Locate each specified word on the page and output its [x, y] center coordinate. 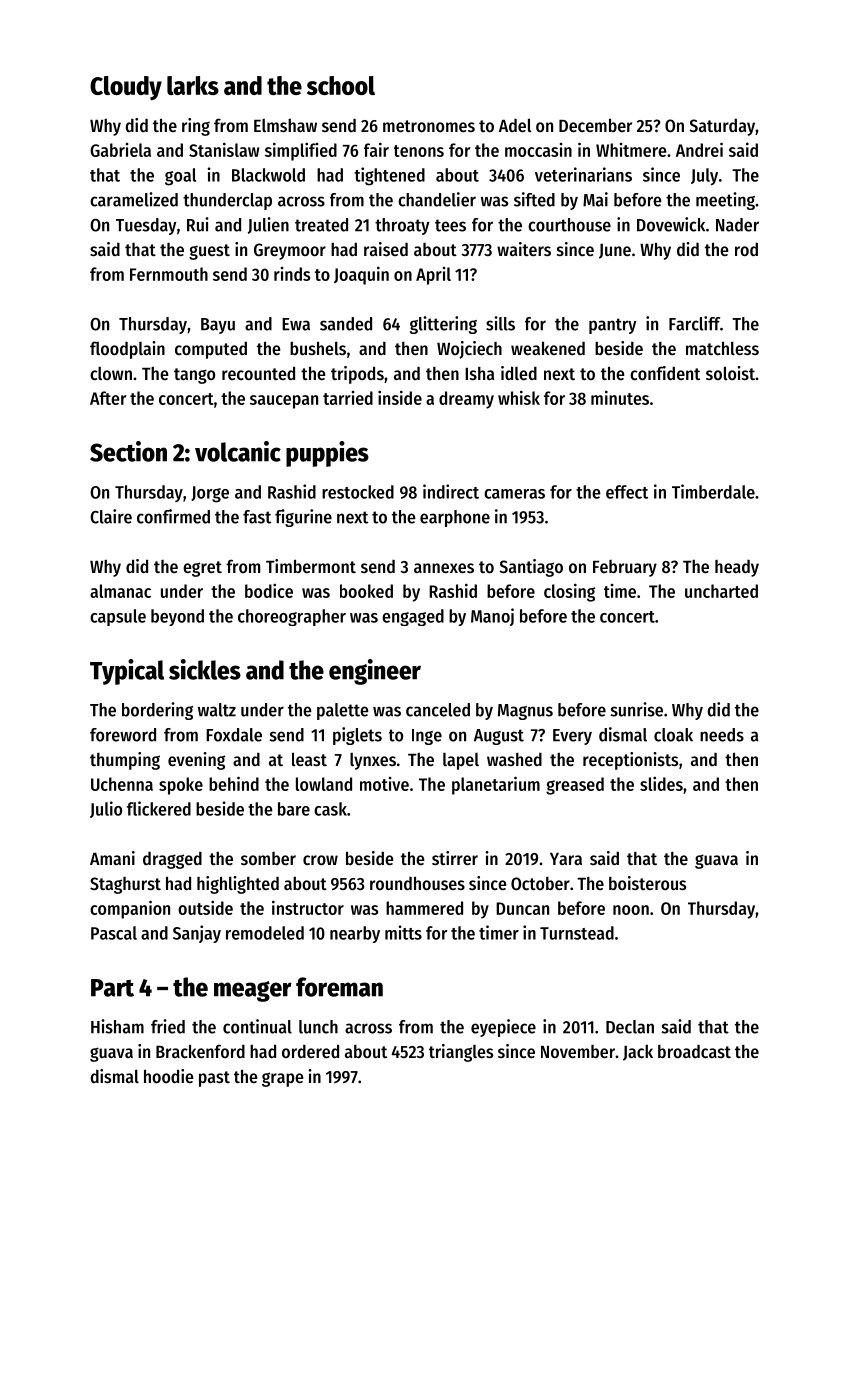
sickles [205, 669]
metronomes [429, 126]
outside [205, 907]
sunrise [637, 709]
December [595, 125]
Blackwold [268, 175]
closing [569, 592]
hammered [424, 908]
